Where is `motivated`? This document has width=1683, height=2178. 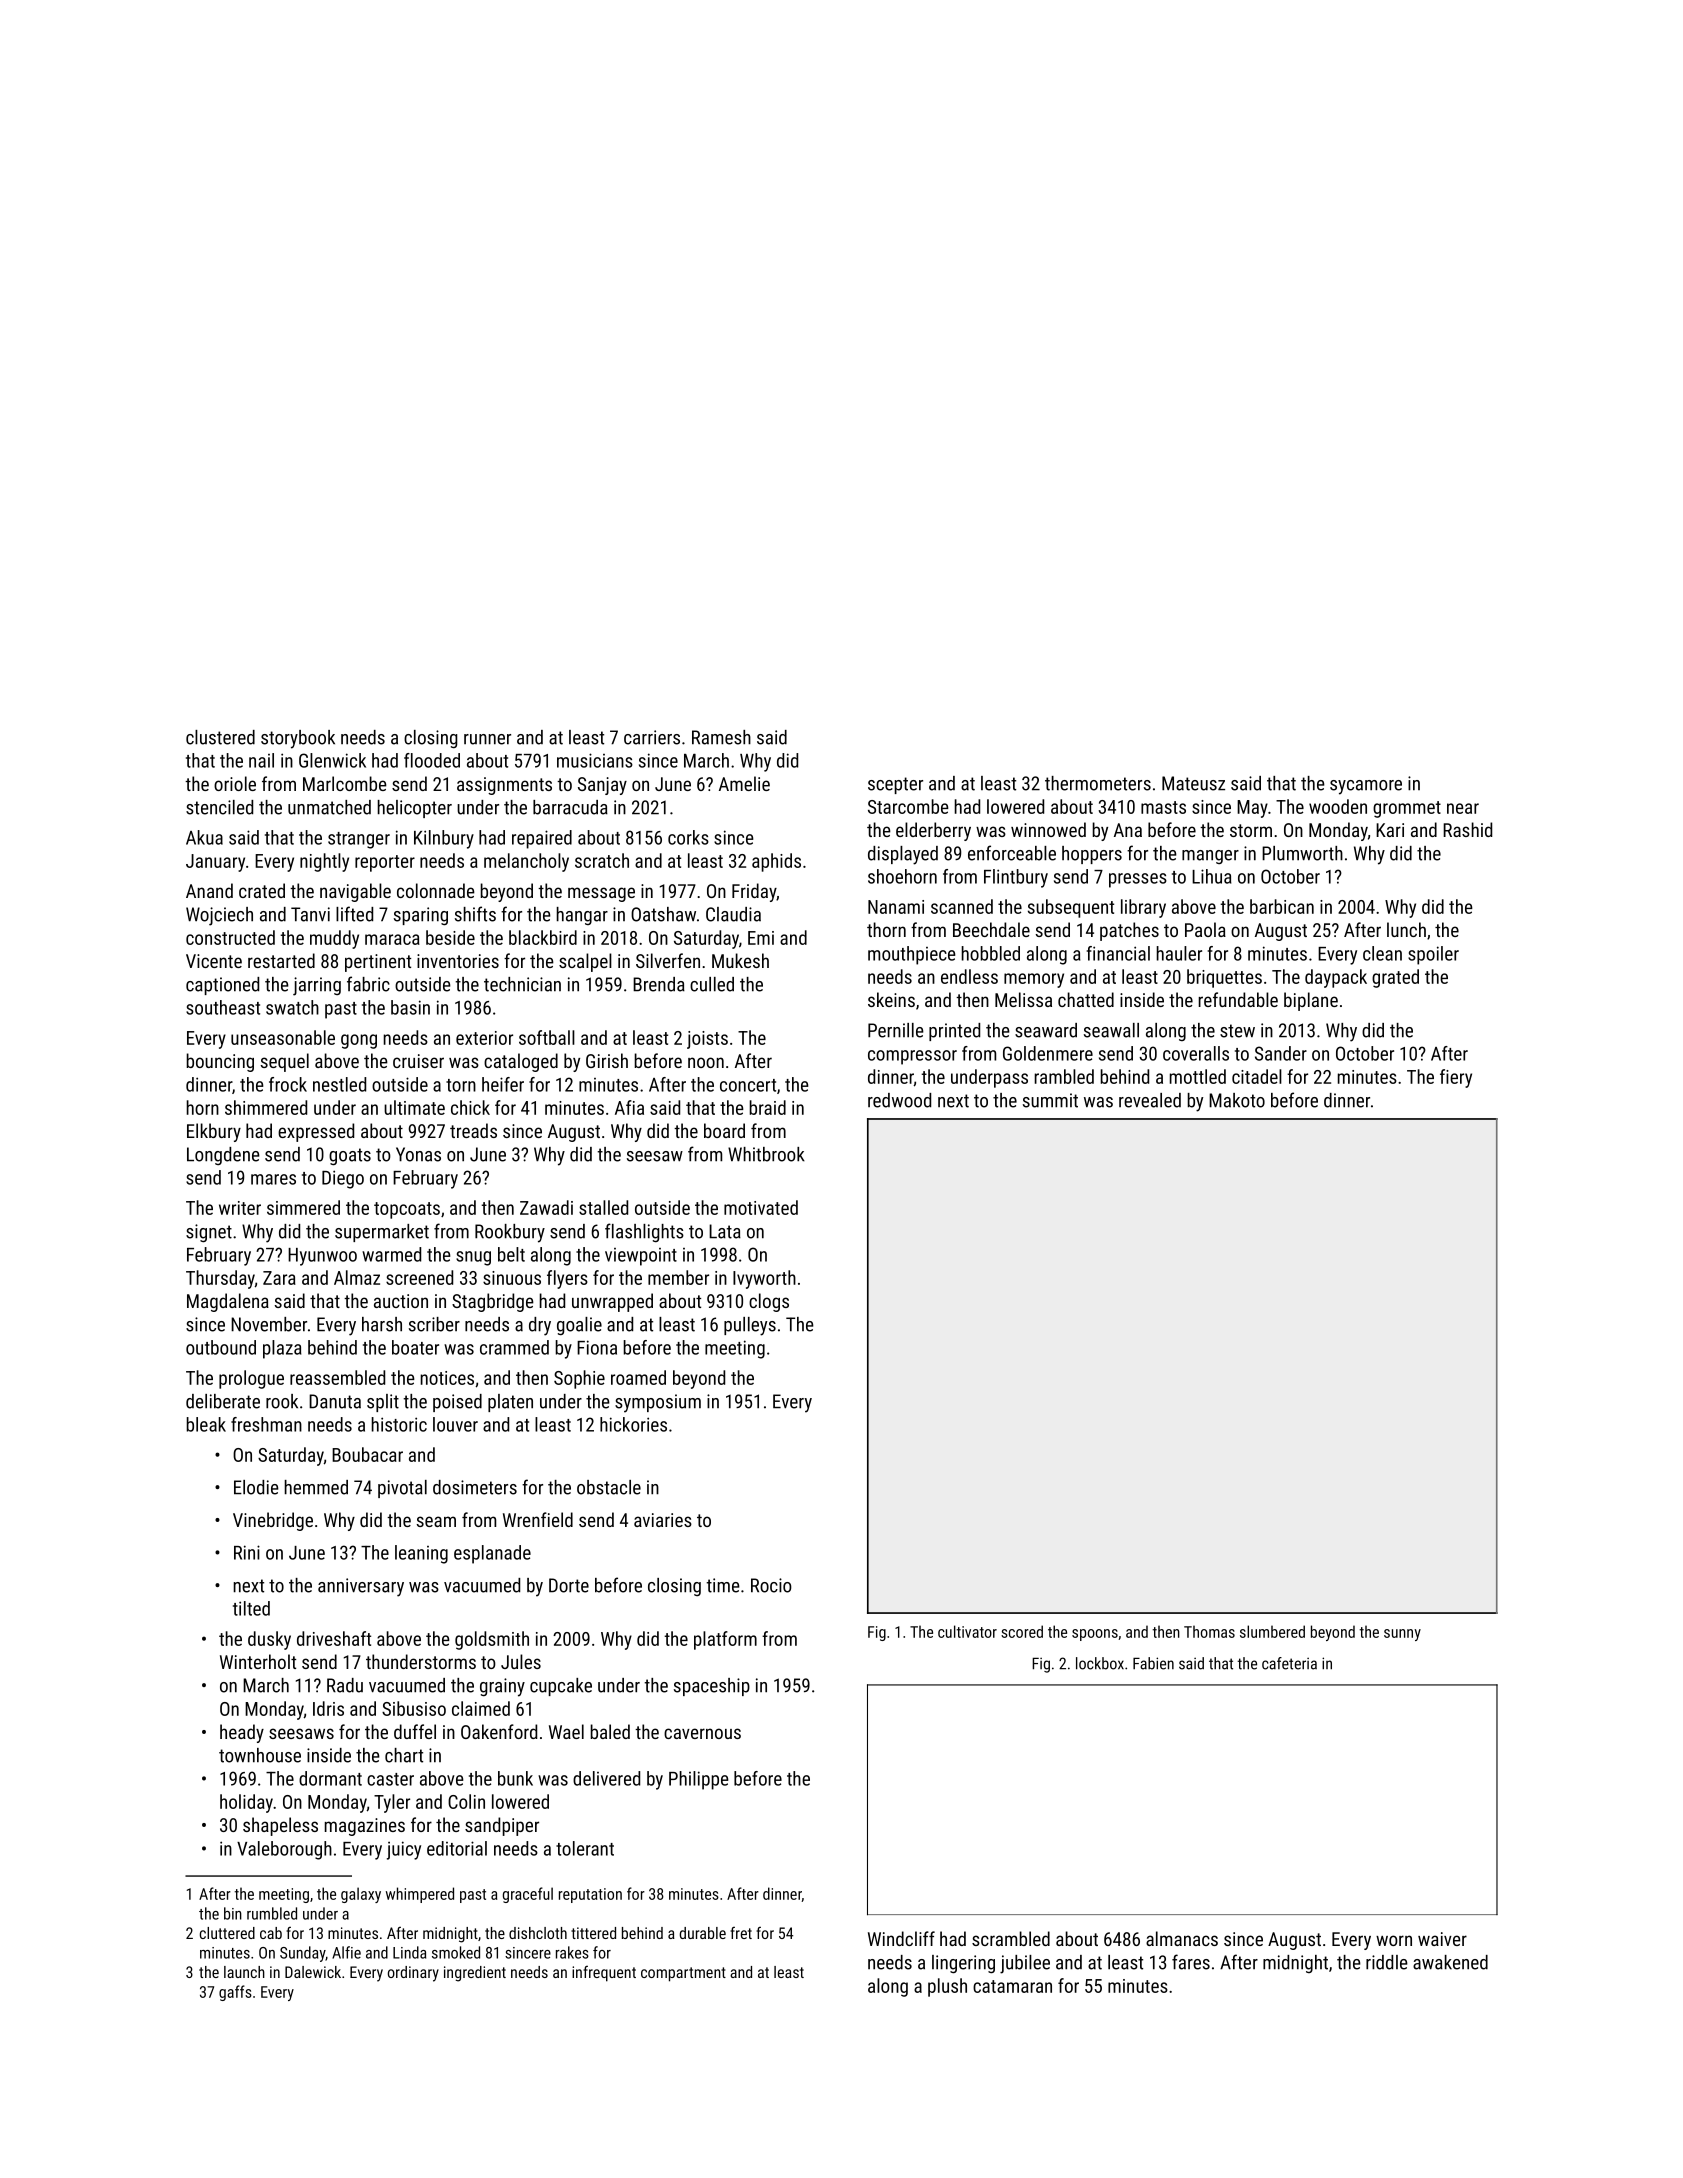 motivated is located at coordinates (761, 1207).
